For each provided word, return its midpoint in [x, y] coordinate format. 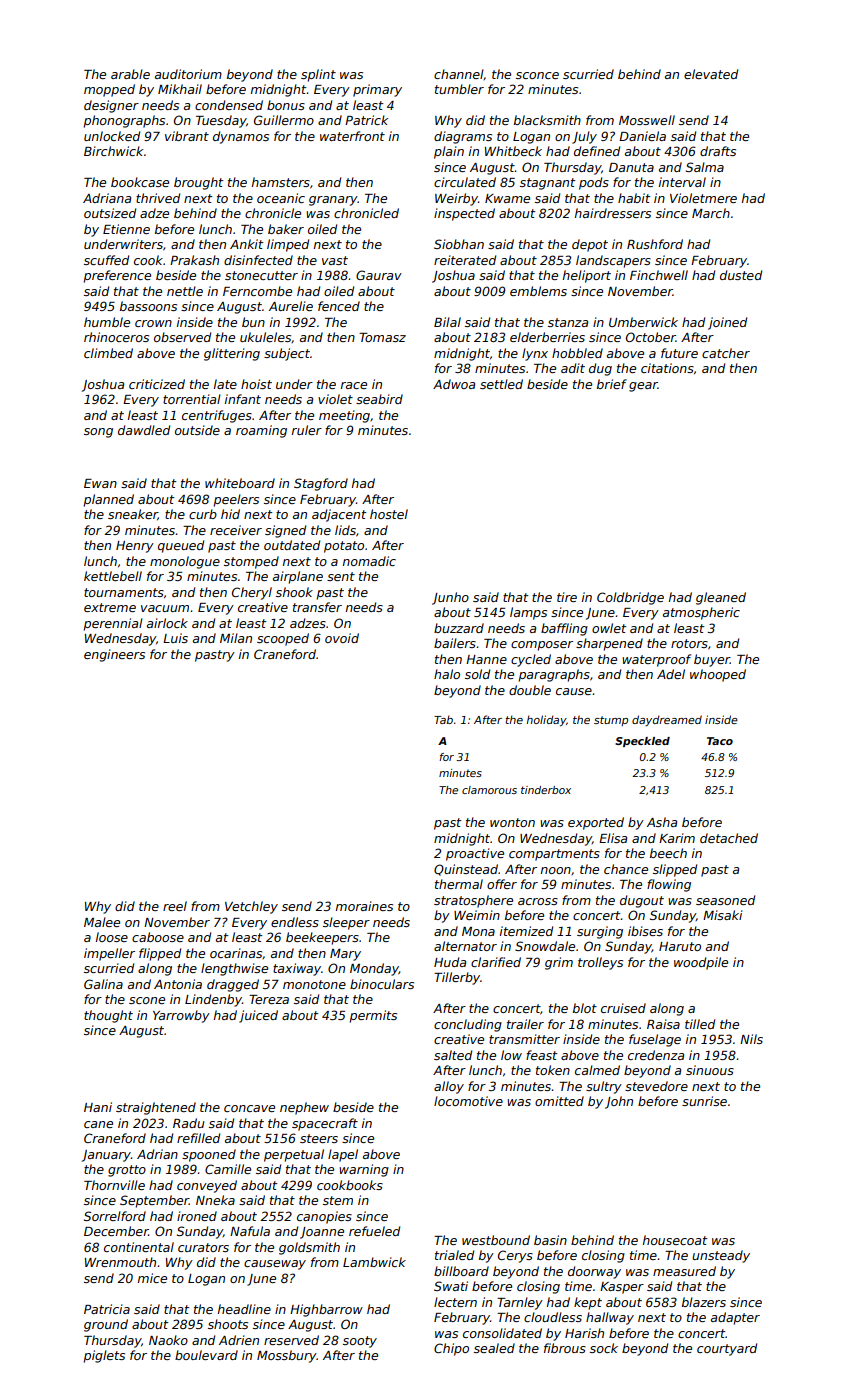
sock [604, 1348]
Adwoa [454, 384]
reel [175, 906]
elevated [711, 74]
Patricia [107, 1309]
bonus [286, 105]
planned [108, 500]
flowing [669, 885]
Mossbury [287, 1356]
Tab [443, 719]
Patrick [366, 120]
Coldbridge [630, 598]
